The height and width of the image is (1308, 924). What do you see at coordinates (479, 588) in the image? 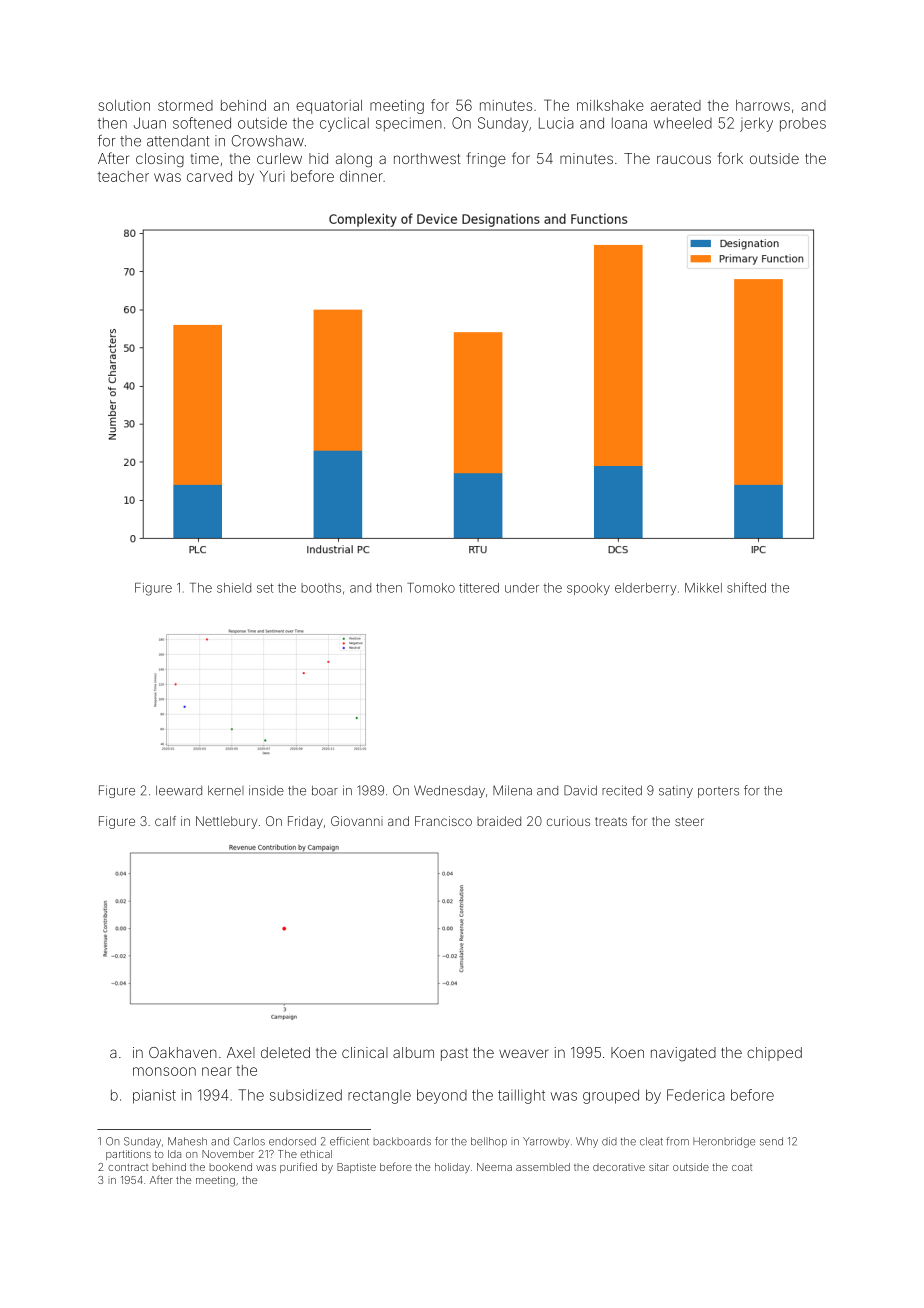
I see `tittered` at bounding box center [479, 588].
